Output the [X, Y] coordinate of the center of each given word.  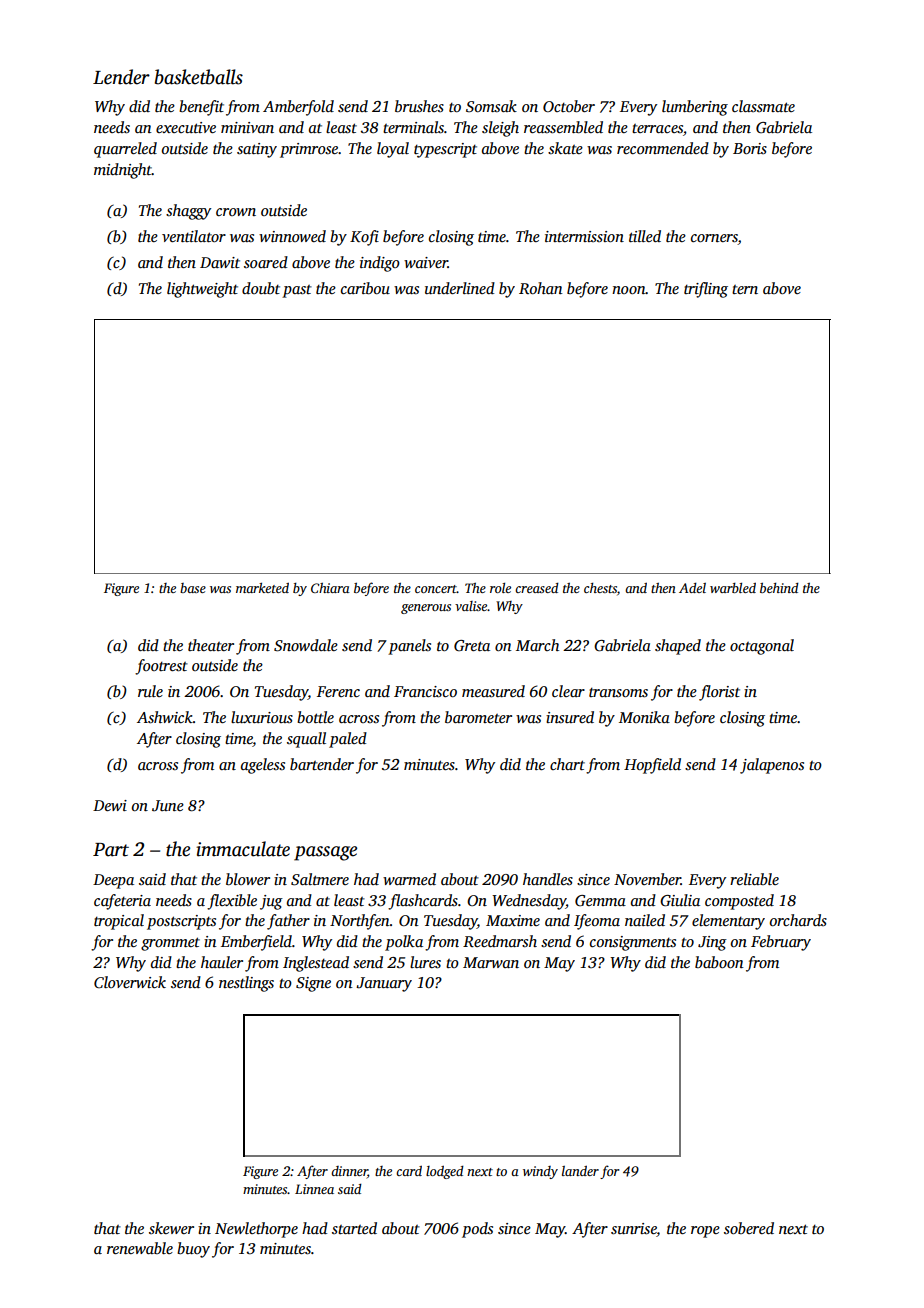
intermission [584, 236]
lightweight [202, 290]
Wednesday [529, 902]
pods [477, 1230]
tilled [645, 236]
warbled [733, 588]
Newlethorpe [256, 1230]
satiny [257, 150]
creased [537, 588]
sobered [749, 1228]
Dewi [110, 805]
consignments [633, 943]
